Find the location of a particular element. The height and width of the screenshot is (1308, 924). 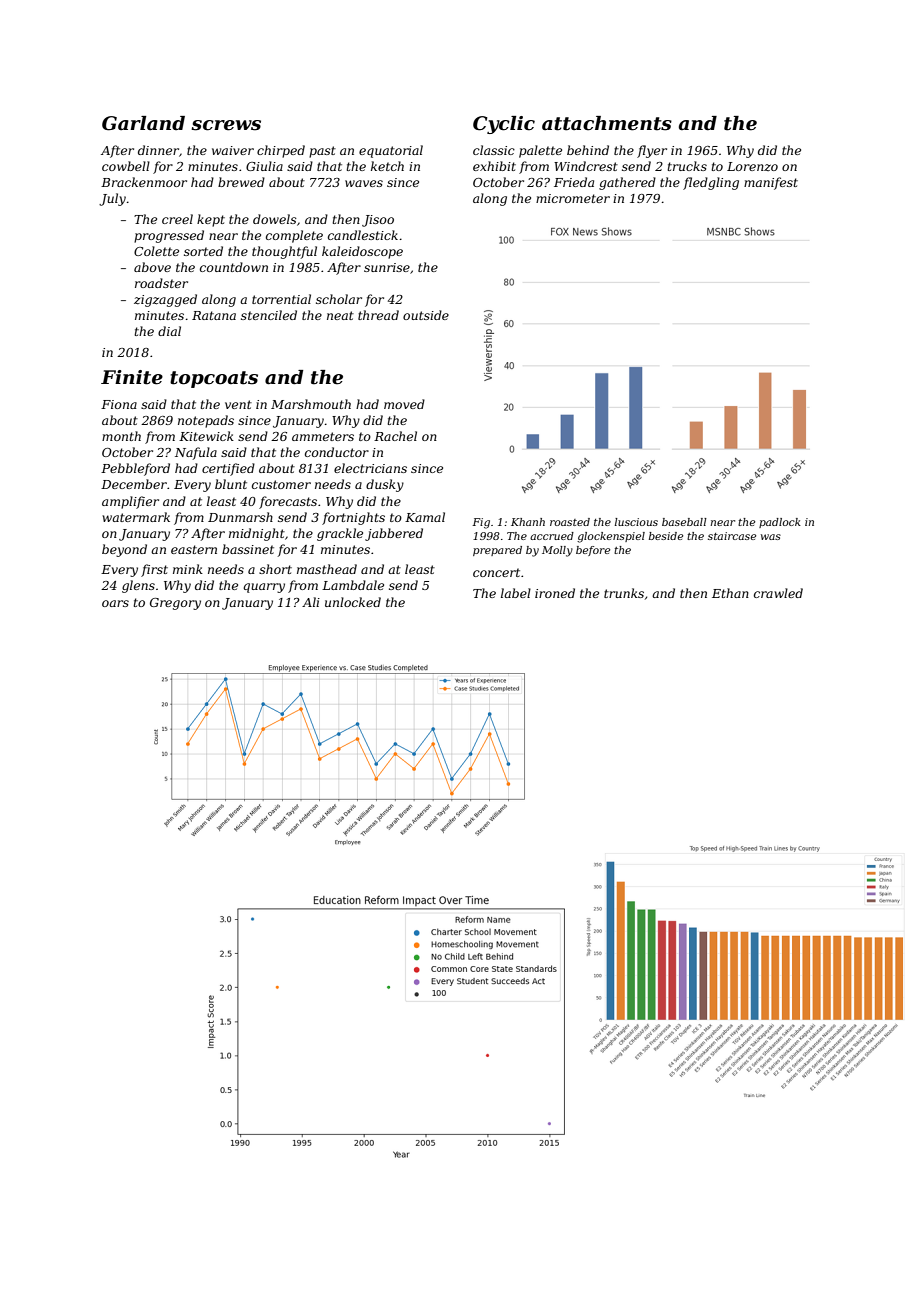

outside is located at coordinates (426, 315).
